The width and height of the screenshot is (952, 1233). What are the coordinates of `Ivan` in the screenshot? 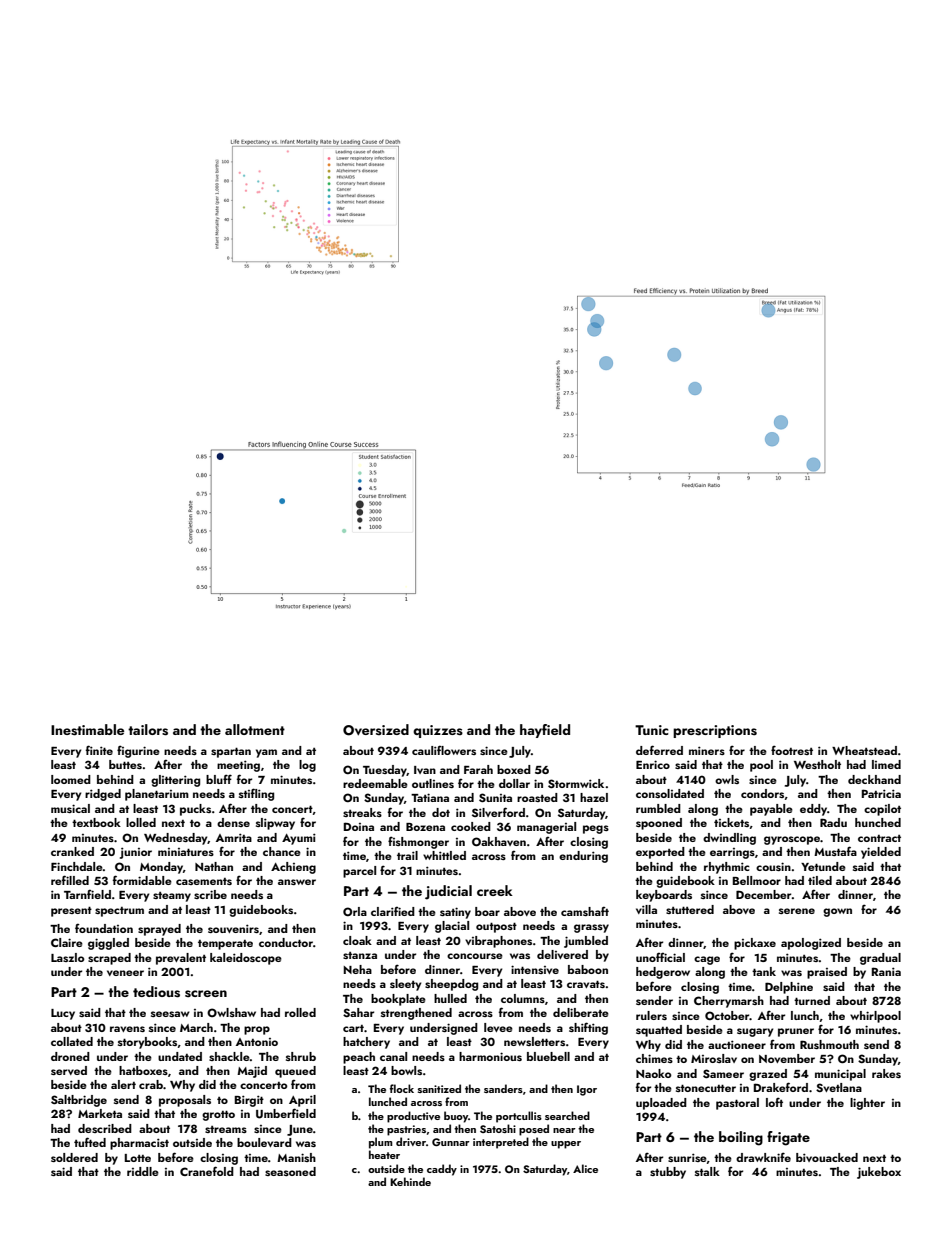 It's located at (425, 770).
